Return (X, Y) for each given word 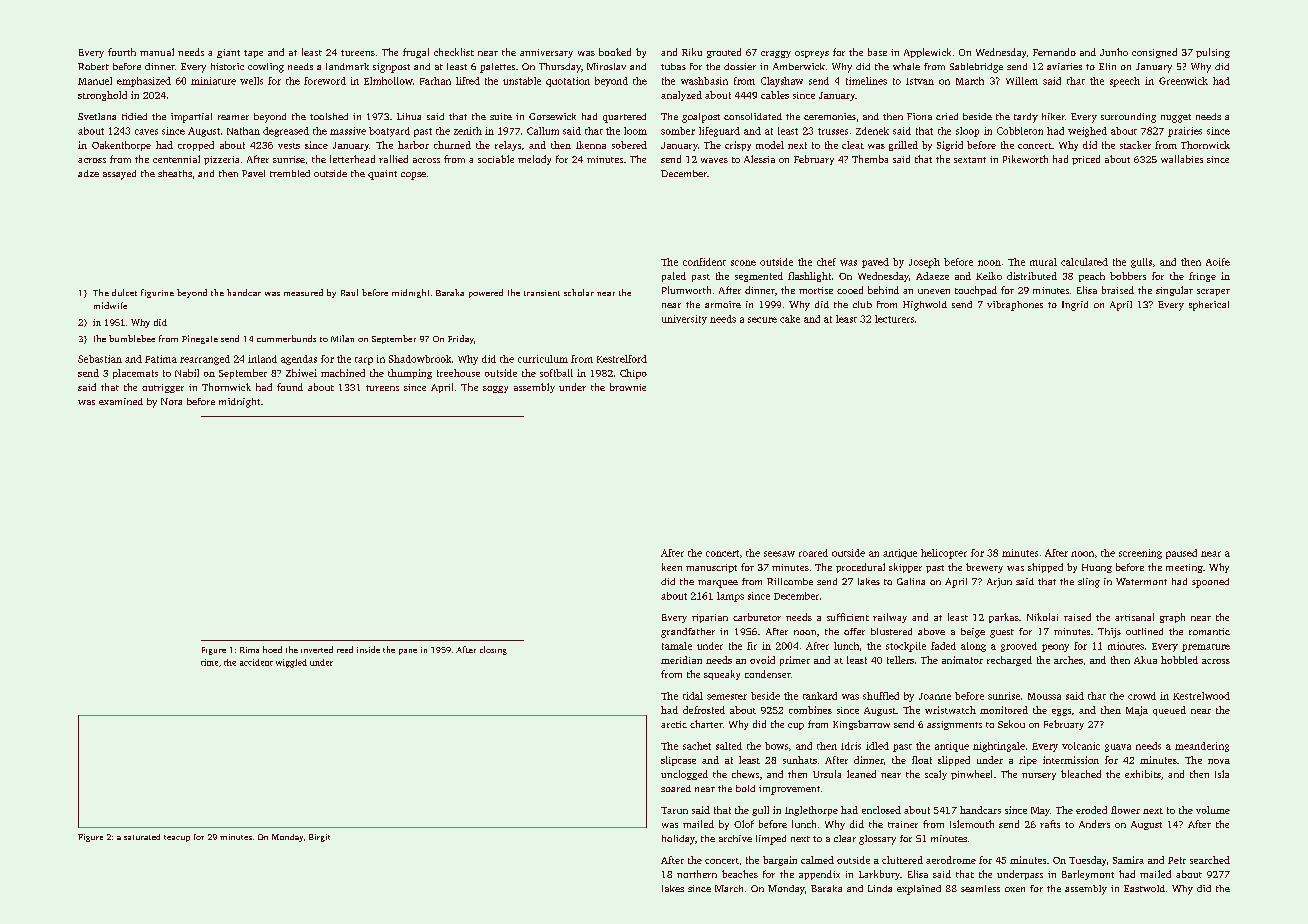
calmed (817, 860)
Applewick (927, 53)
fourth (122, 52)
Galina (911, 581)
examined (121, 401)
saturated (142, 837)
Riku (692, 52)
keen (672, 567)
